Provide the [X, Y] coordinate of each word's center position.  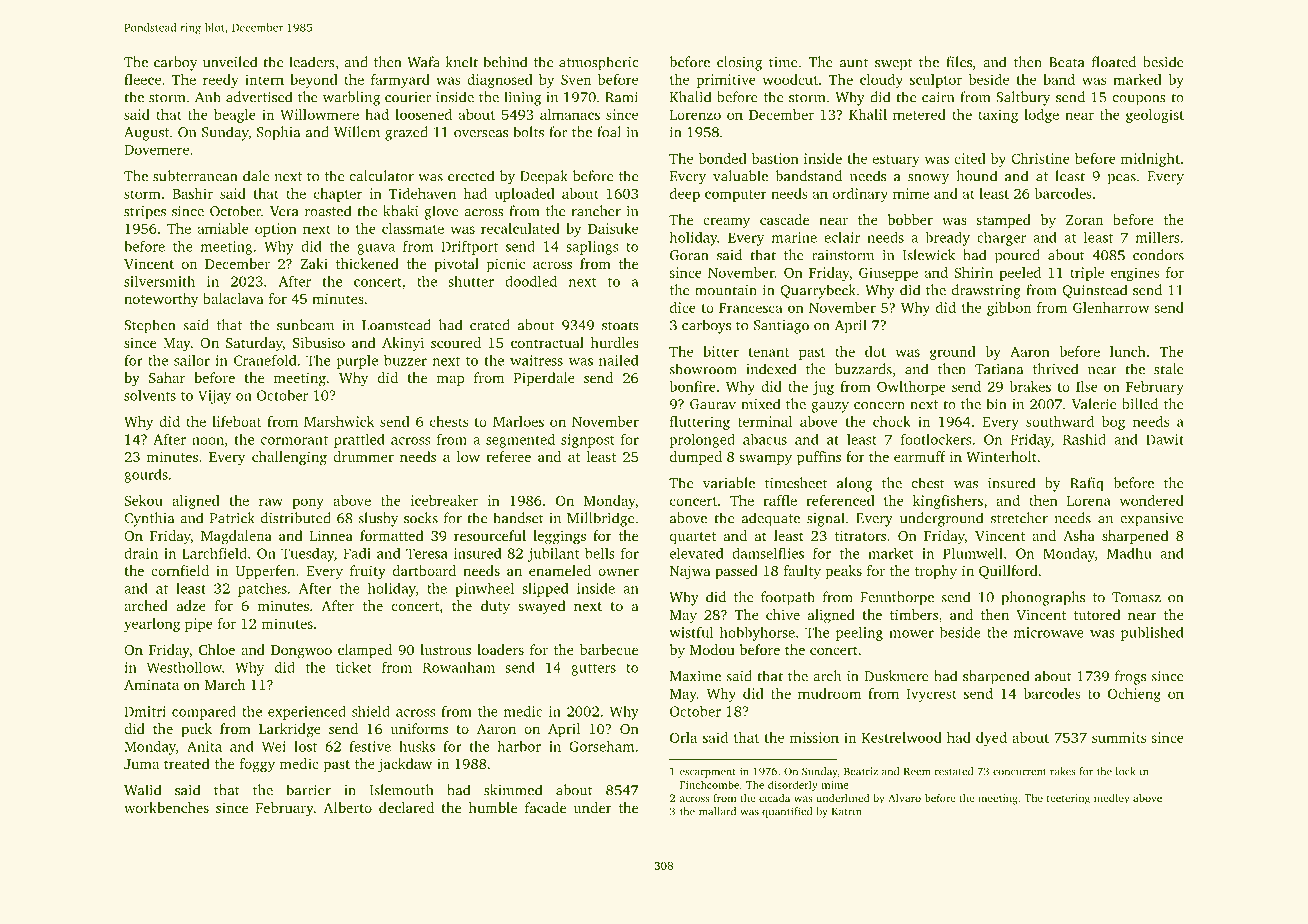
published [1152, 633]
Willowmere [319, 114]
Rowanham [459, 667]
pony [308, 503]
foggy [257, 765]
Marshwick [339, 421]
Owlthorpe [911, 388]
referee [508, 456]
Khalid [690, 97]
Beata [1067, 62]
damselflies [768, 553]
